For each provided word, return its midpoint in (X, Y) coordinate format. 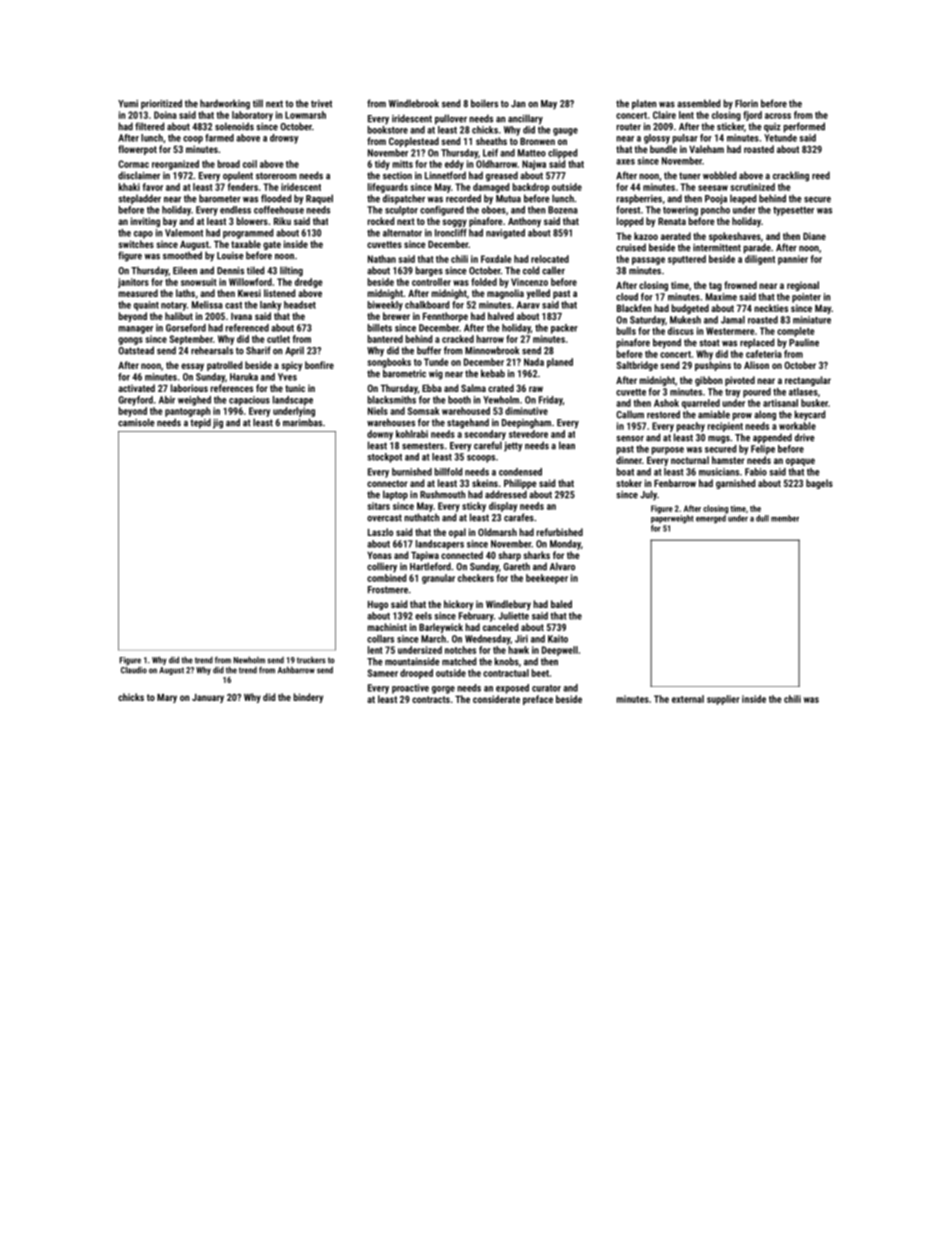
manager (136, 330)
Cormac (133, 164)
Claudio (134, 670)
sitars (378, 506)
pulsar (685, 139)
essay (192, 367)
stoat (709, 343)
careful (488, 445)
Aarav (528, 305)
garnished (735, 484)
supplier (723, 700)
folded (484, 282)
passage (648, 261)
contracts (431, 699)
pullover (451, 119)
